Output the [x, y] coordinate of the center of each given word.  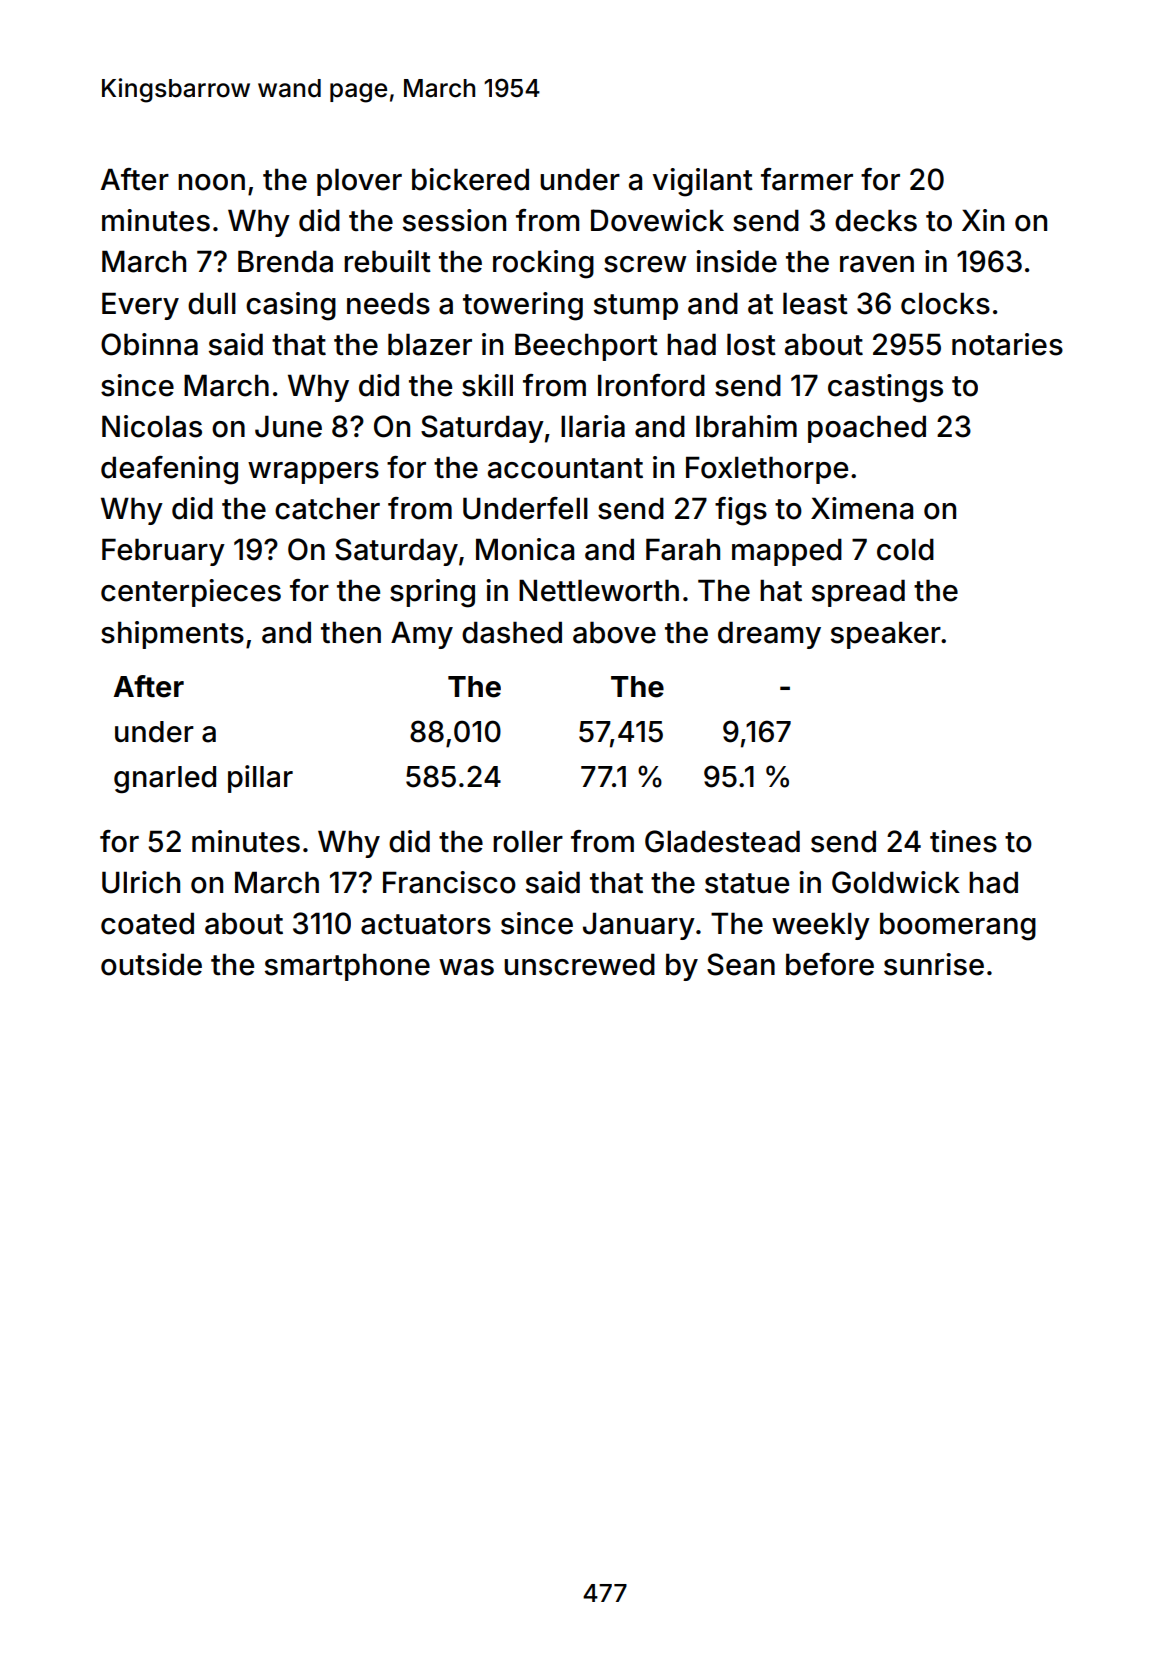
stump [636, 307]
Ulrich [141, 882]
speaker [886, 635]
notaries [1007, 344]
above [614, 632]
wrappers [313, 473]
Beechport [586, 347]
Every [140, 306]
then [351, 632]
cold [905, 549]
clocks [945, 303]
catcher [327, 508]
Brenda [285, 261]
